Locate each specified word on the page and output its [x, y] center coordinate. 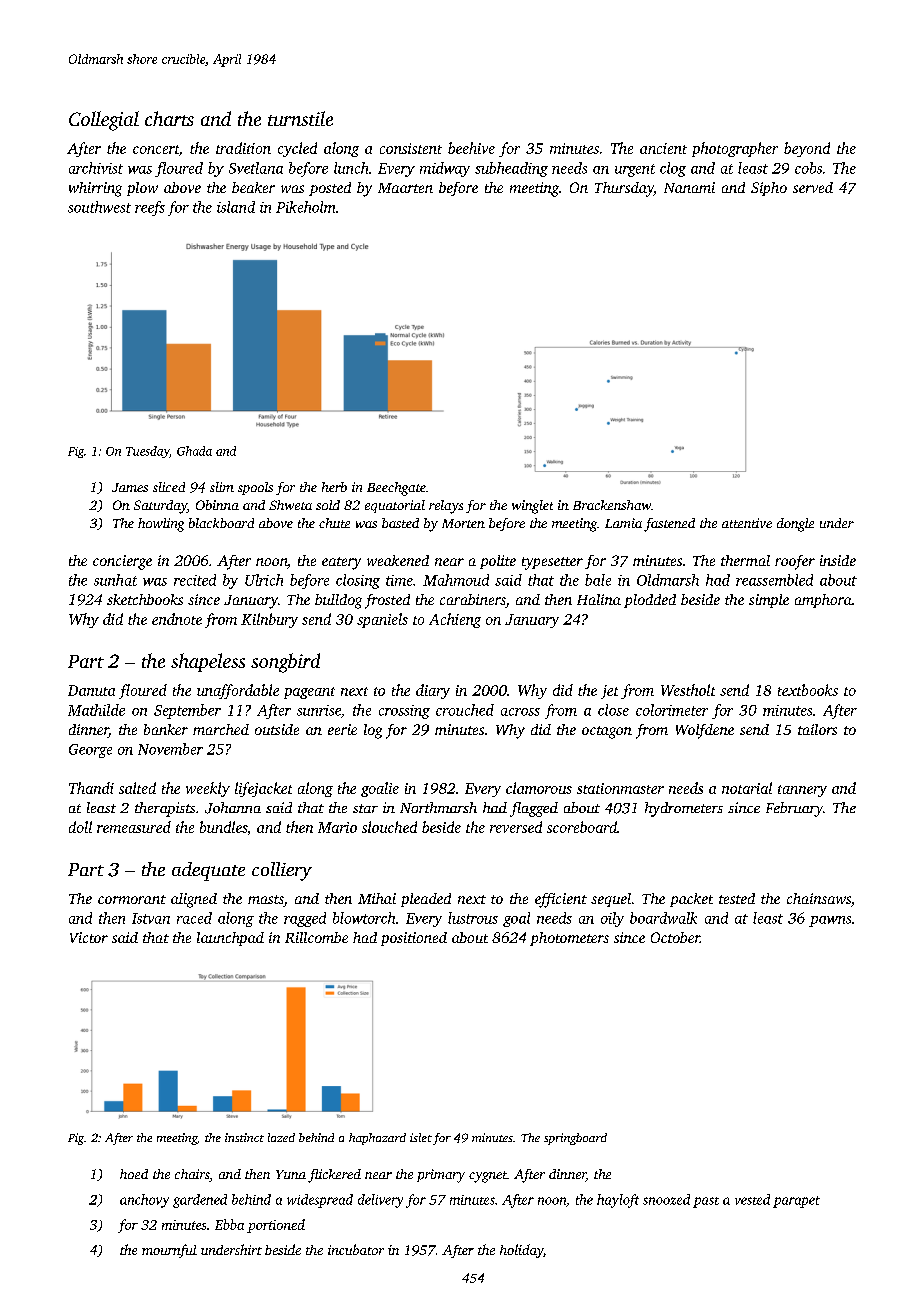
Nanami [689, 187]
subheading [511, 169]
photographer [735, 149]
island [236, 207]
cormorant [132, 899]
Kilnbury [269, 620]
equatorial [395, 506]
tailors [817, 729]
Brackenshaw [612, 505]
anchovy [144, 1201]
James [130, 487]
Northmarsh [438, 807]
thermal [745, 560]
